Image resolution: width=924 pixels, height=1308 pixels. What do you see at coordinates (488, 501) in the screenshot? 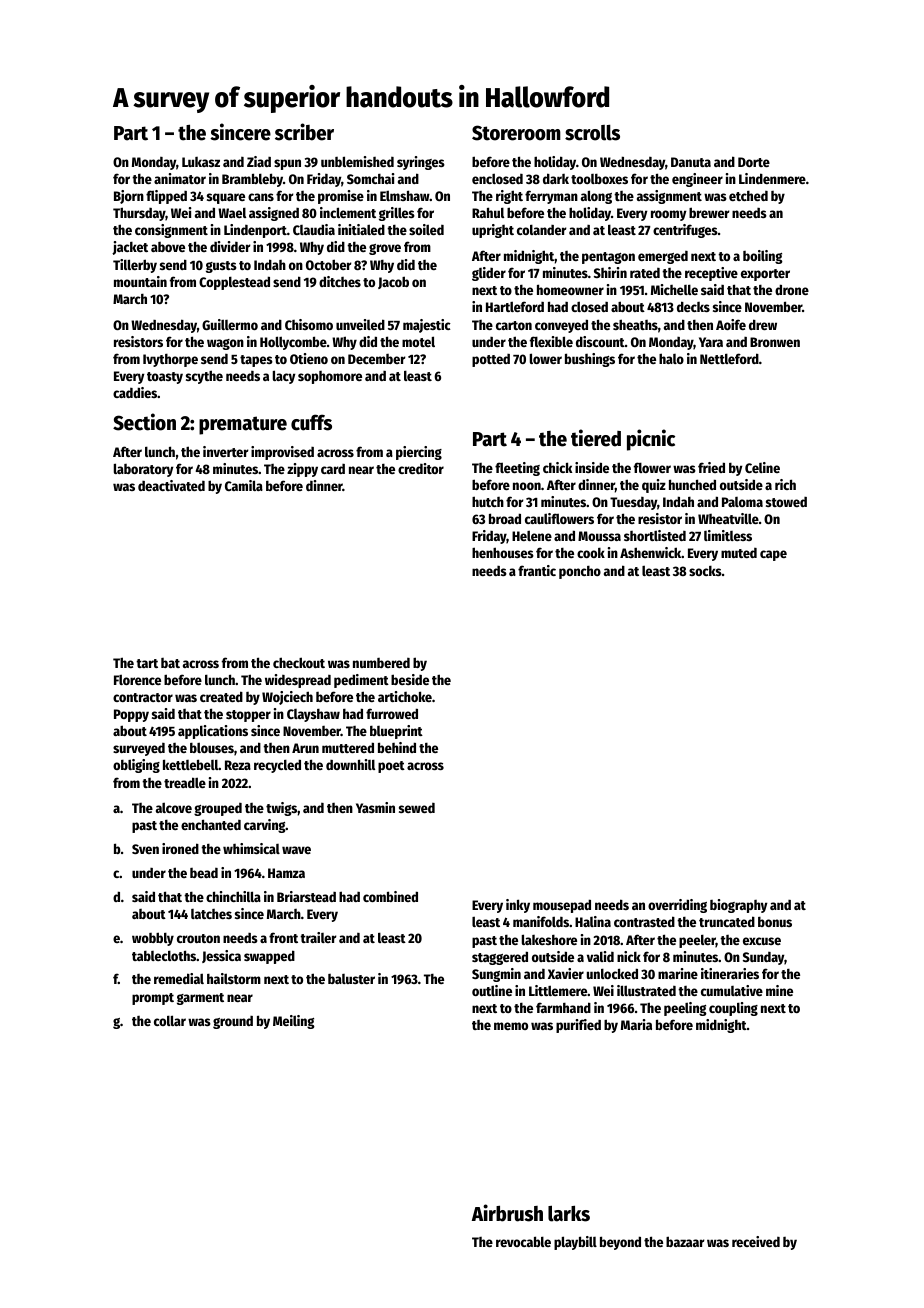
I see `hutch` at bounding box center [488, 501].
